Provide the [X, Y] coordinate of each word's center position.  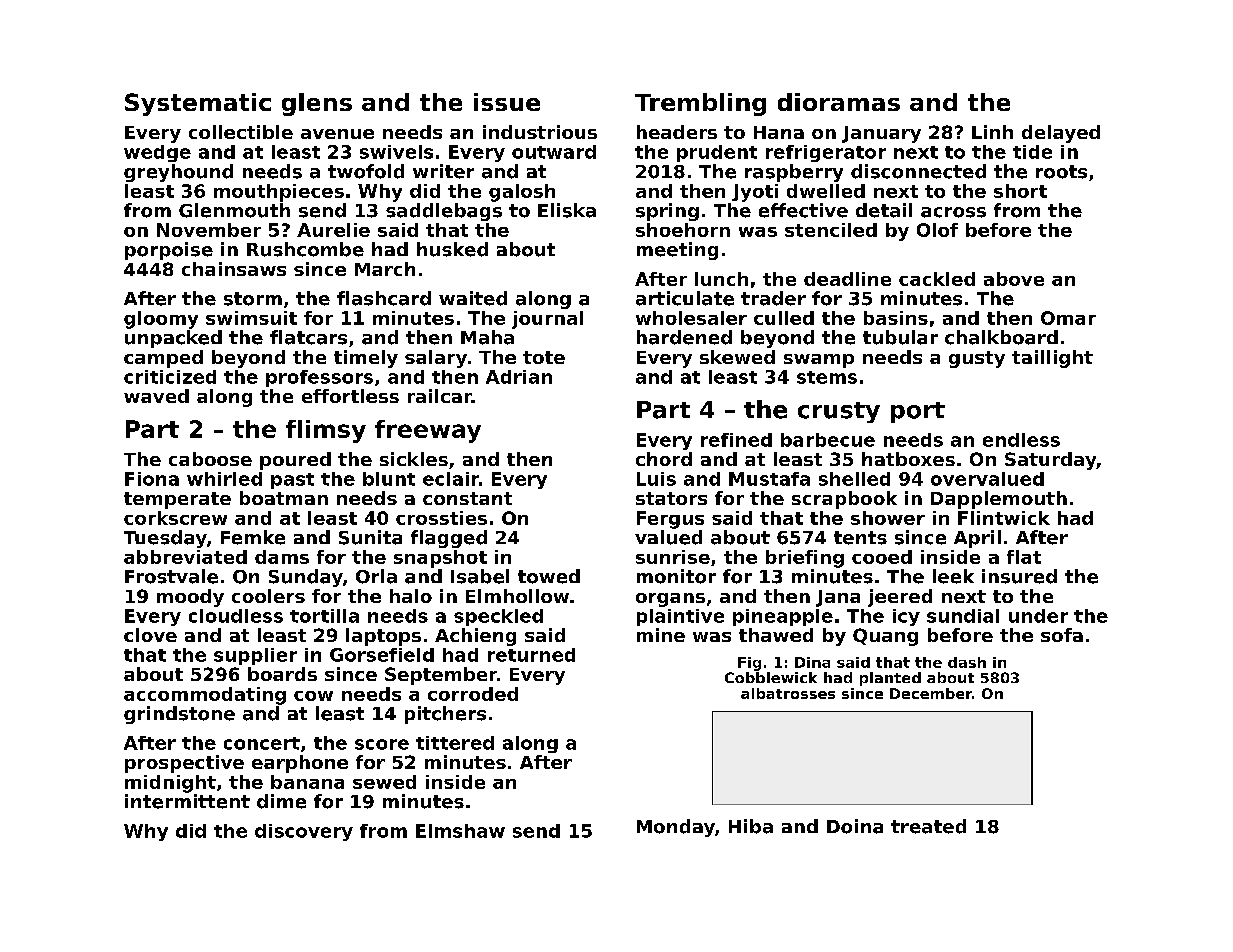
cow [313, 696]
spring [667, 212]
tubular [900, 337]
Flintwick [1004, 518]
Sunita [370, 537]
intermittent [187, 801]
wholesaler [691, 318]
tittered [455, 743]
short [1020, 191]
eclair [451, 479]
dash [967, 662]
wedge [157, 153]
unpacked [173, 339]
